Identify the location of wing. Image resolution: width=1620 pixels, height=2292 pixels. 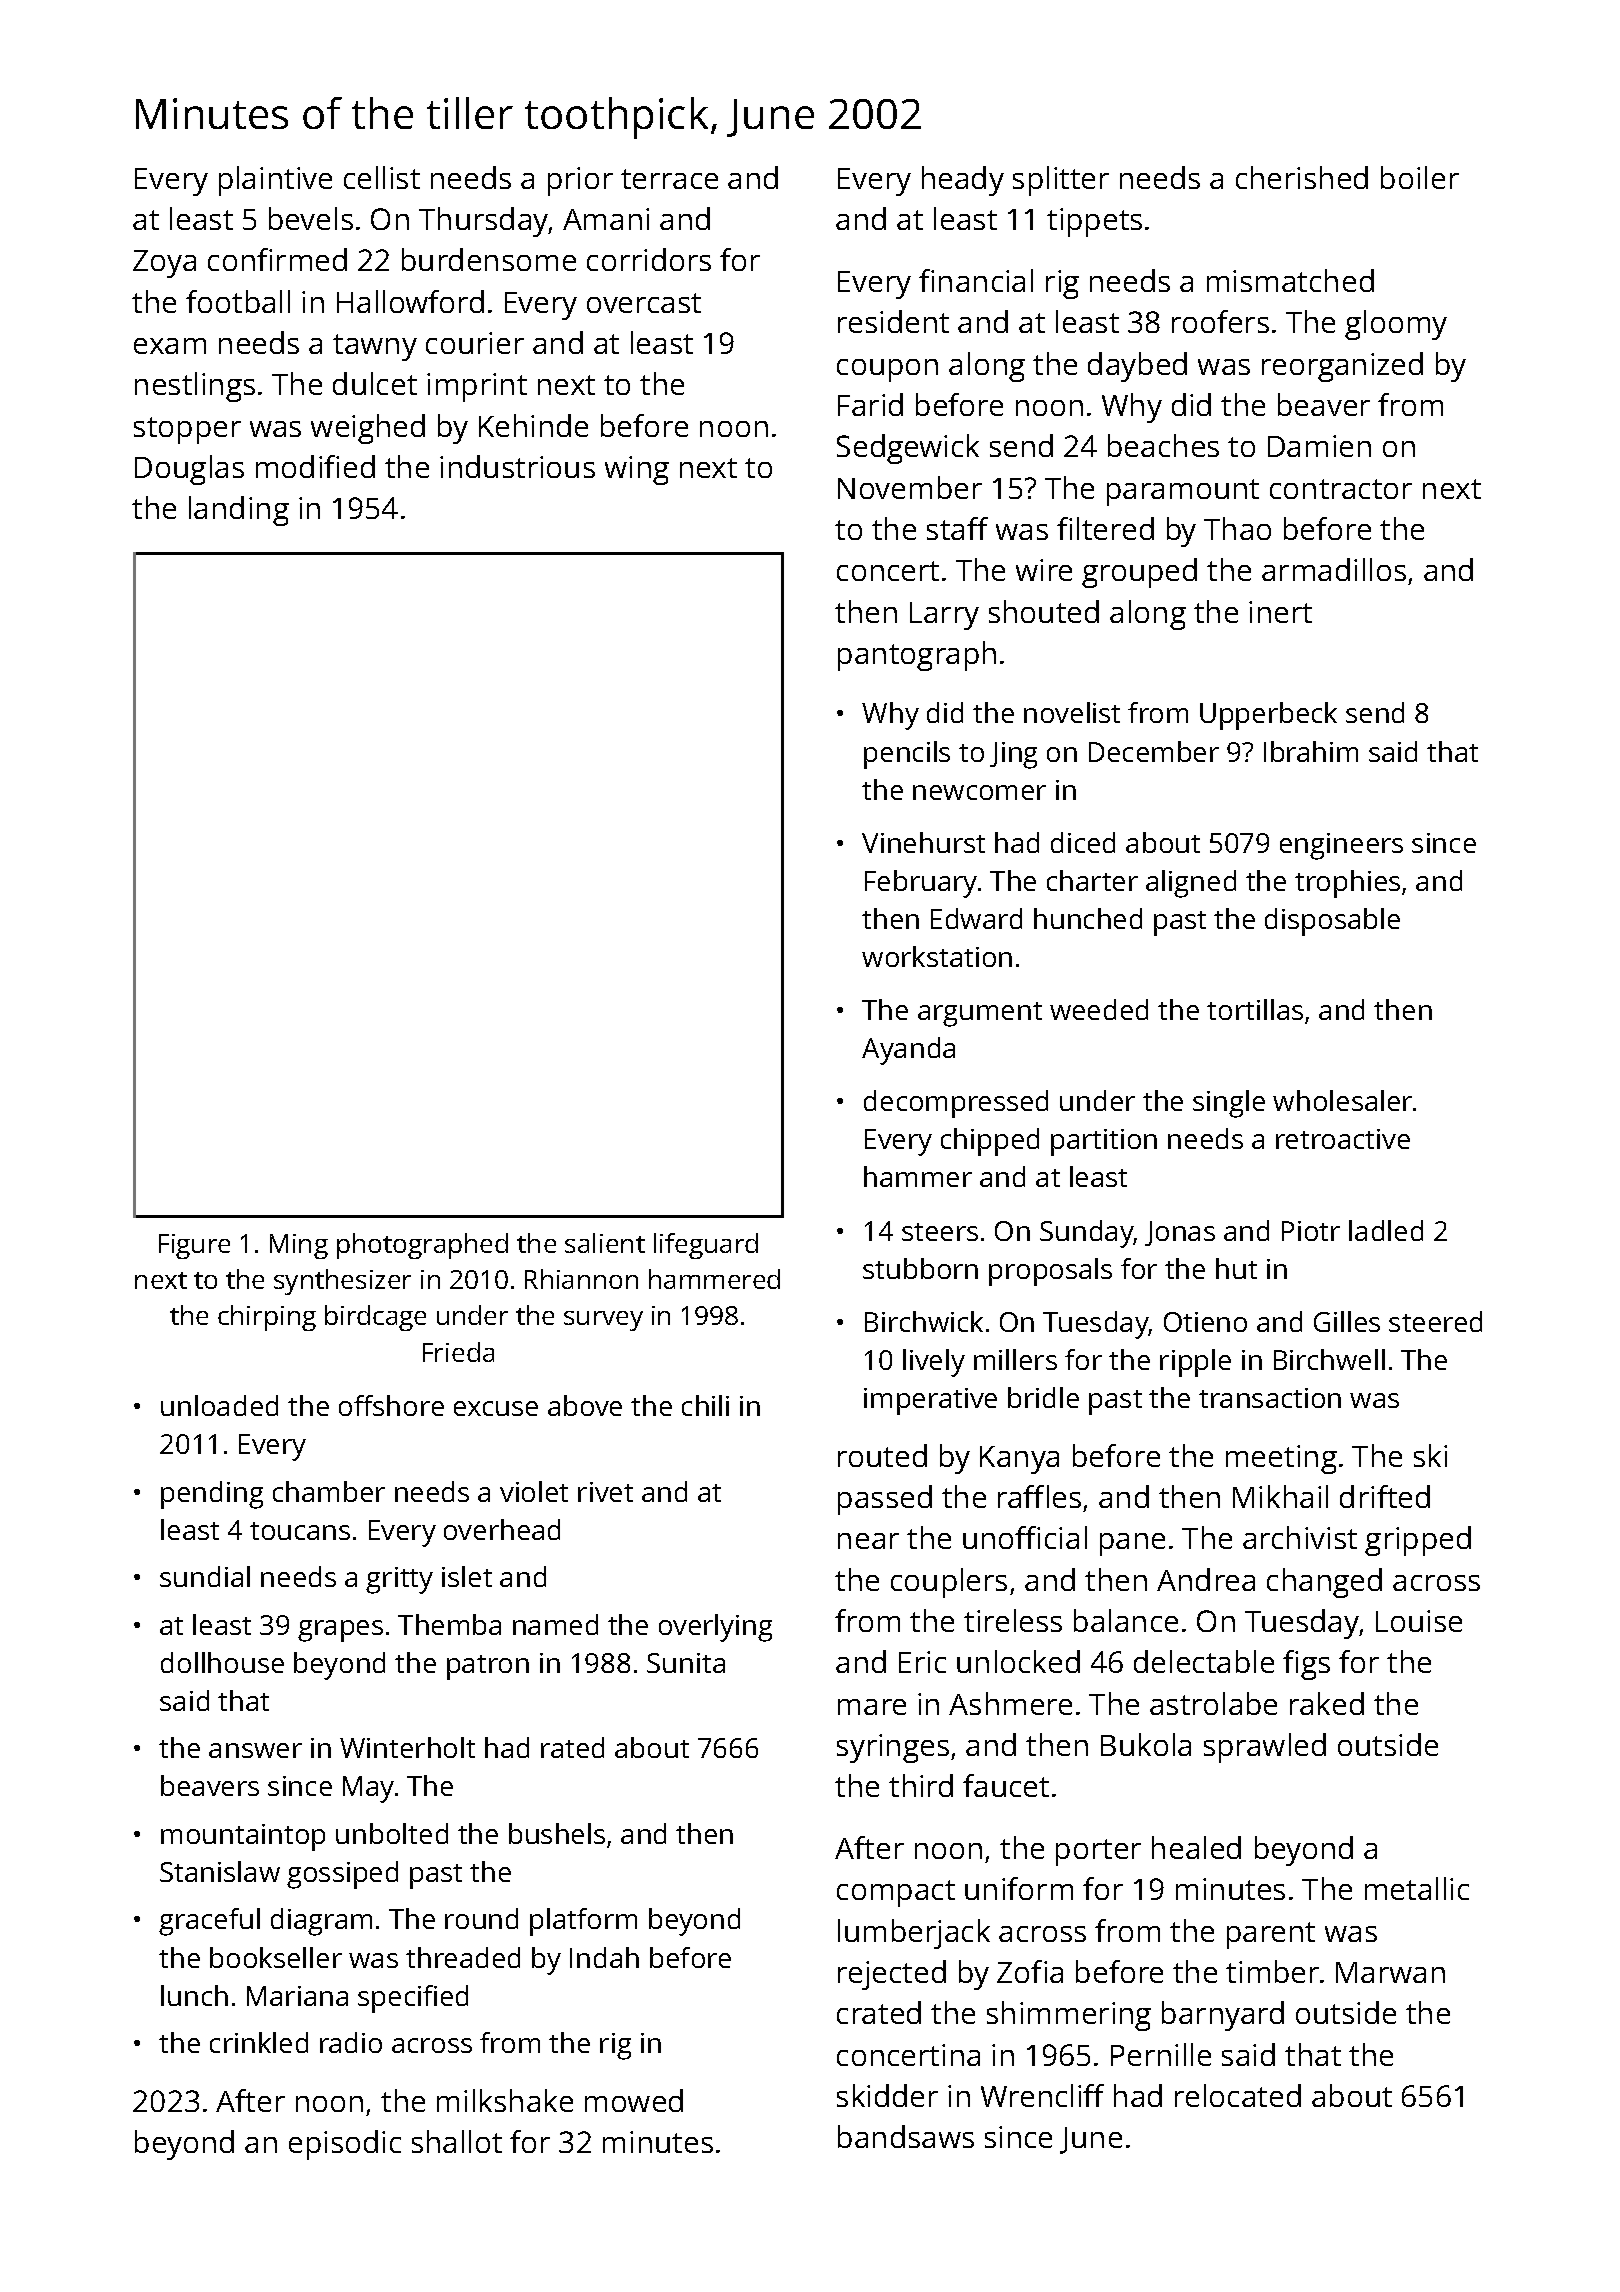
(637, 470).
